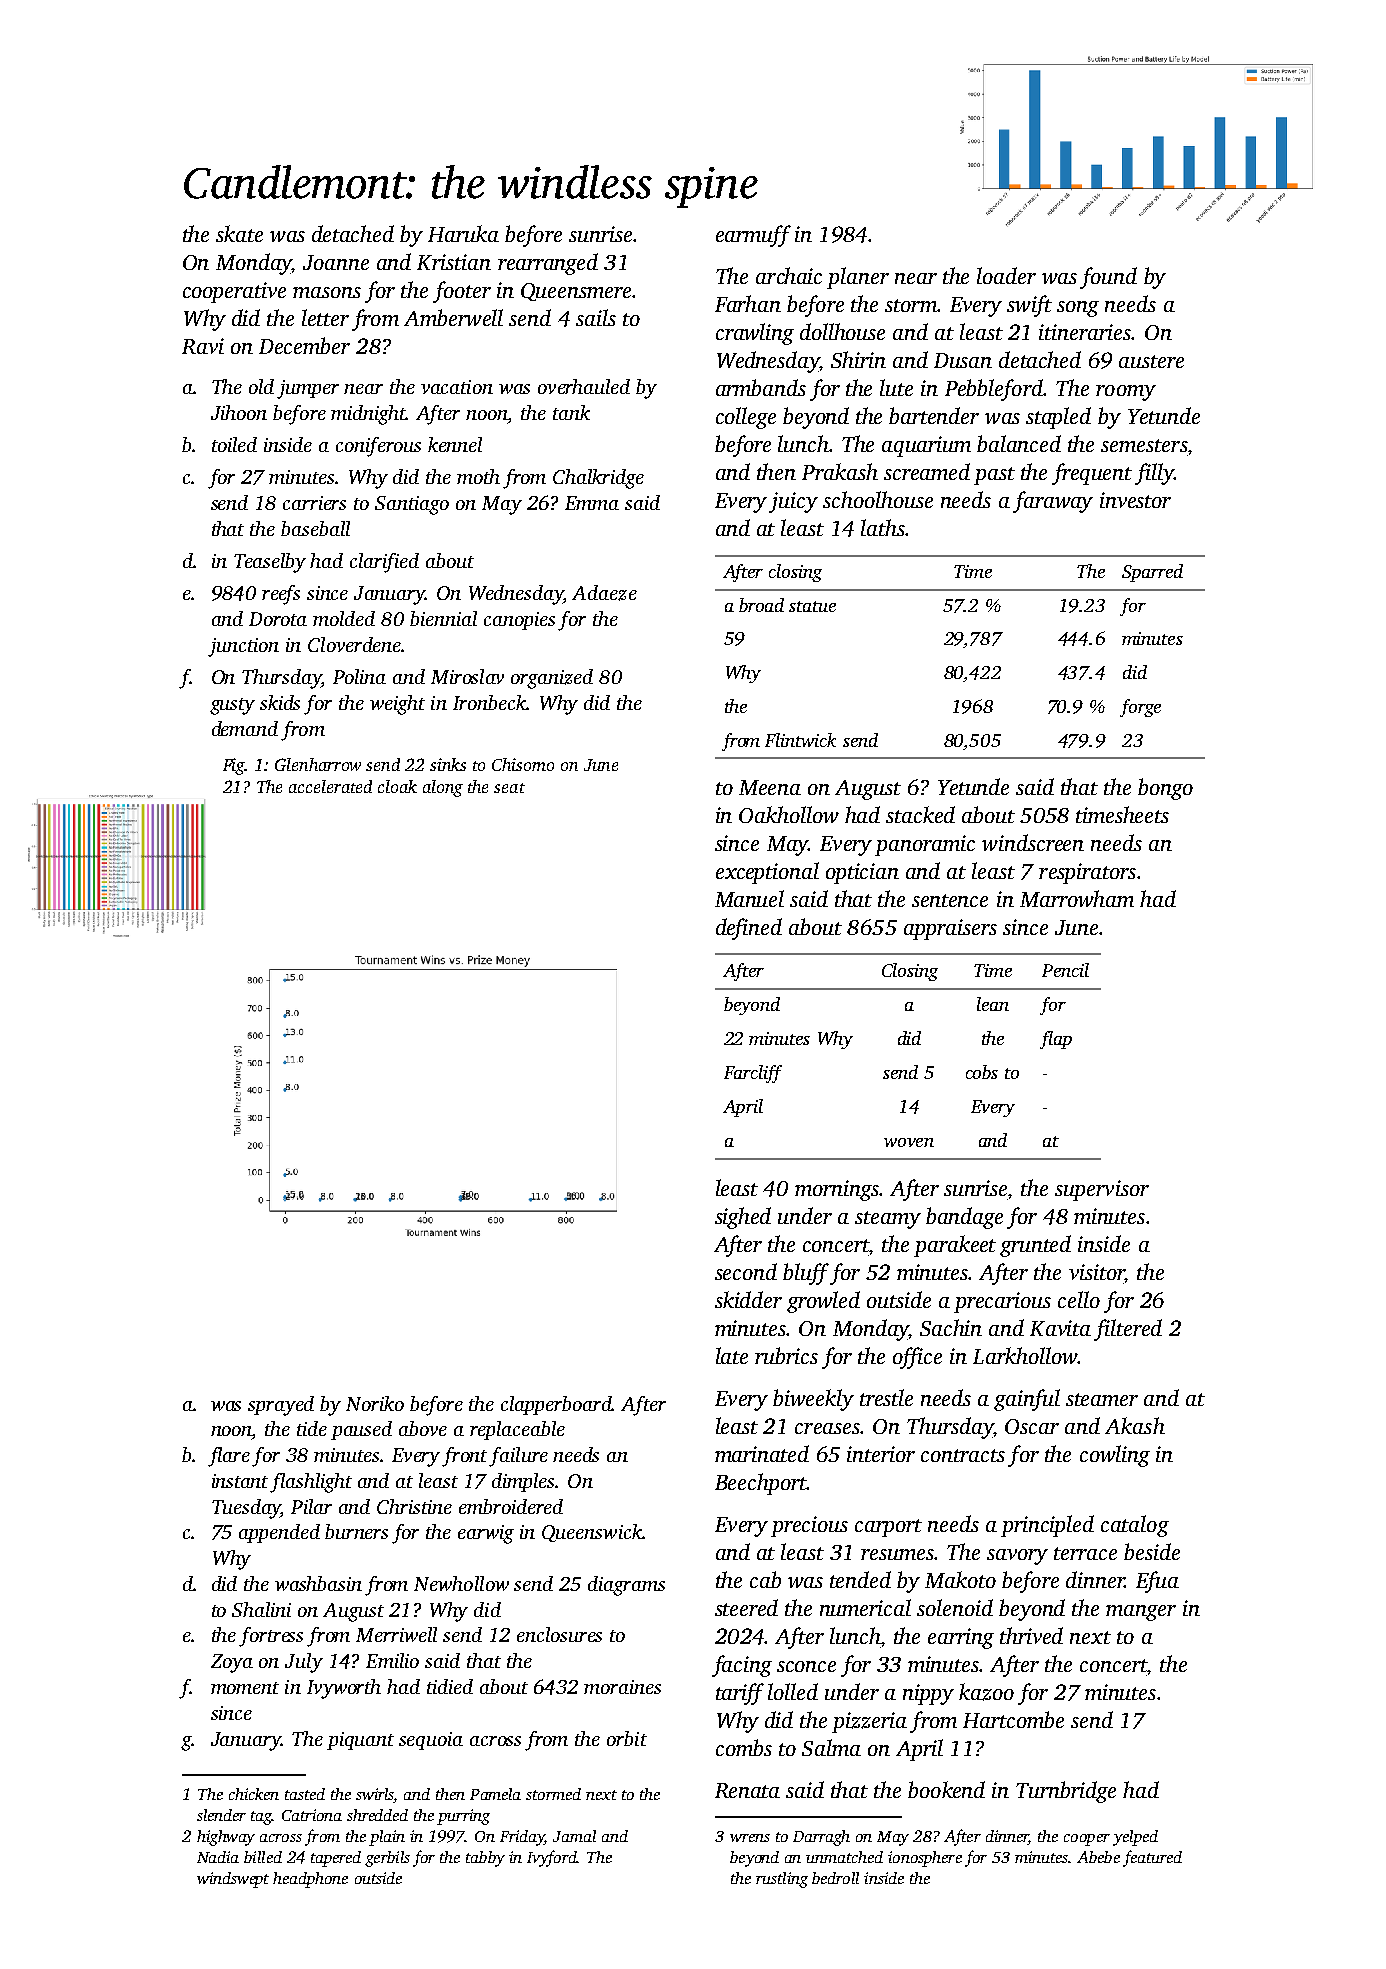  I want to click on Renata, so click(747, 1790).
